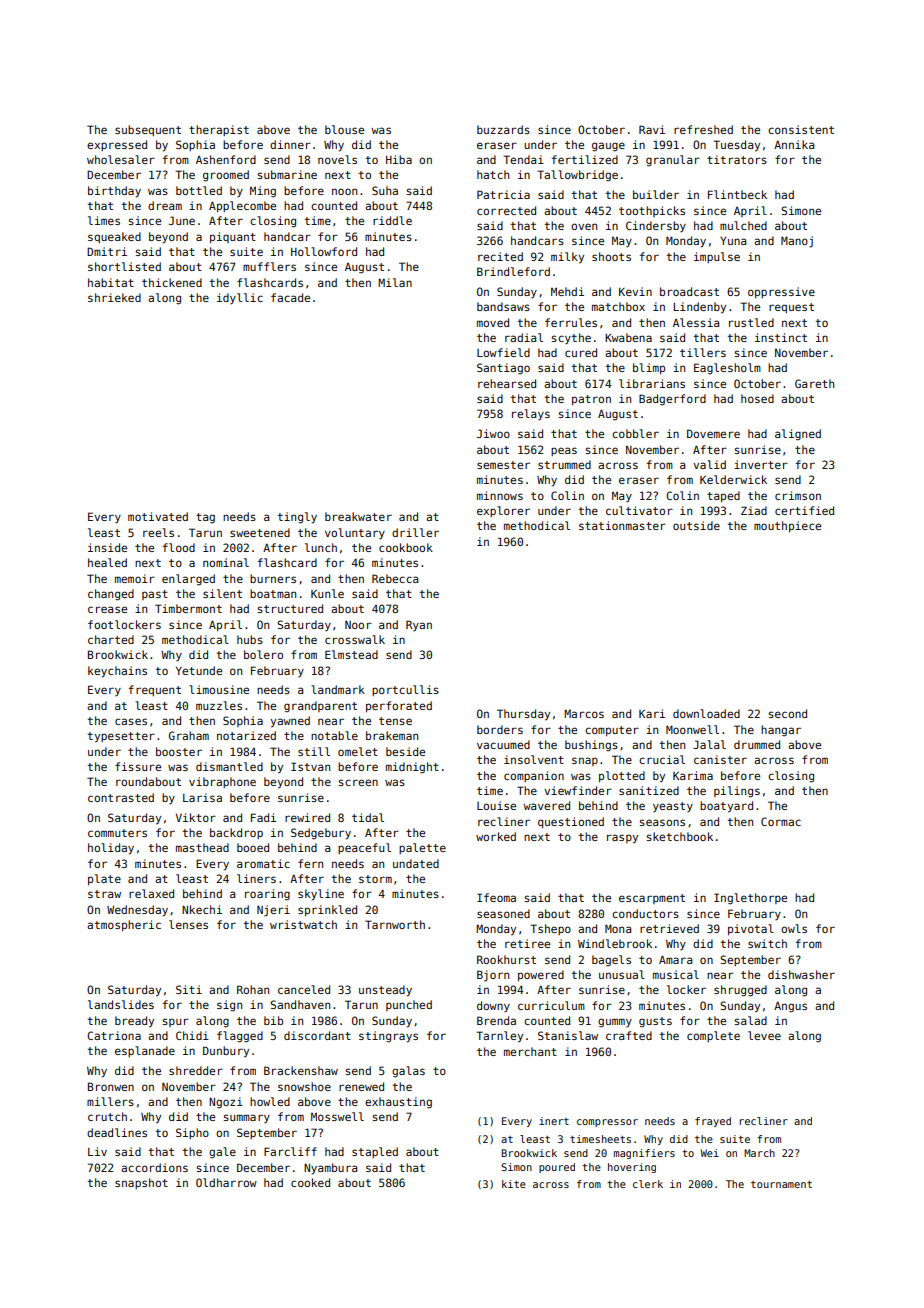  Describe the element at coordinates (496, 836) in the image. I see `worked` at that location.
